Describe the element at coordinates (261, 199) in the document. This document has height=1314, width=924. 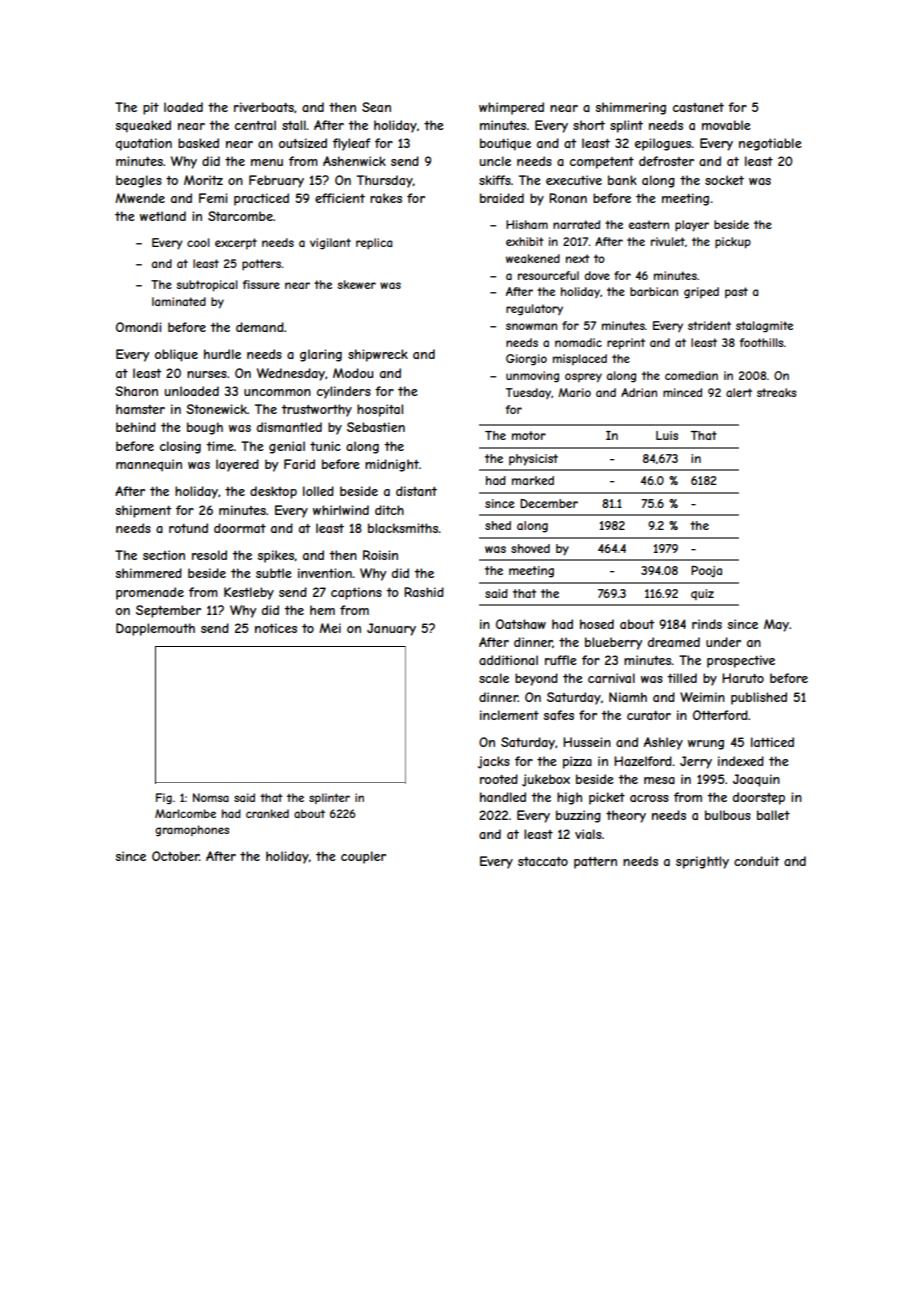
I see `practiced` at that location.
